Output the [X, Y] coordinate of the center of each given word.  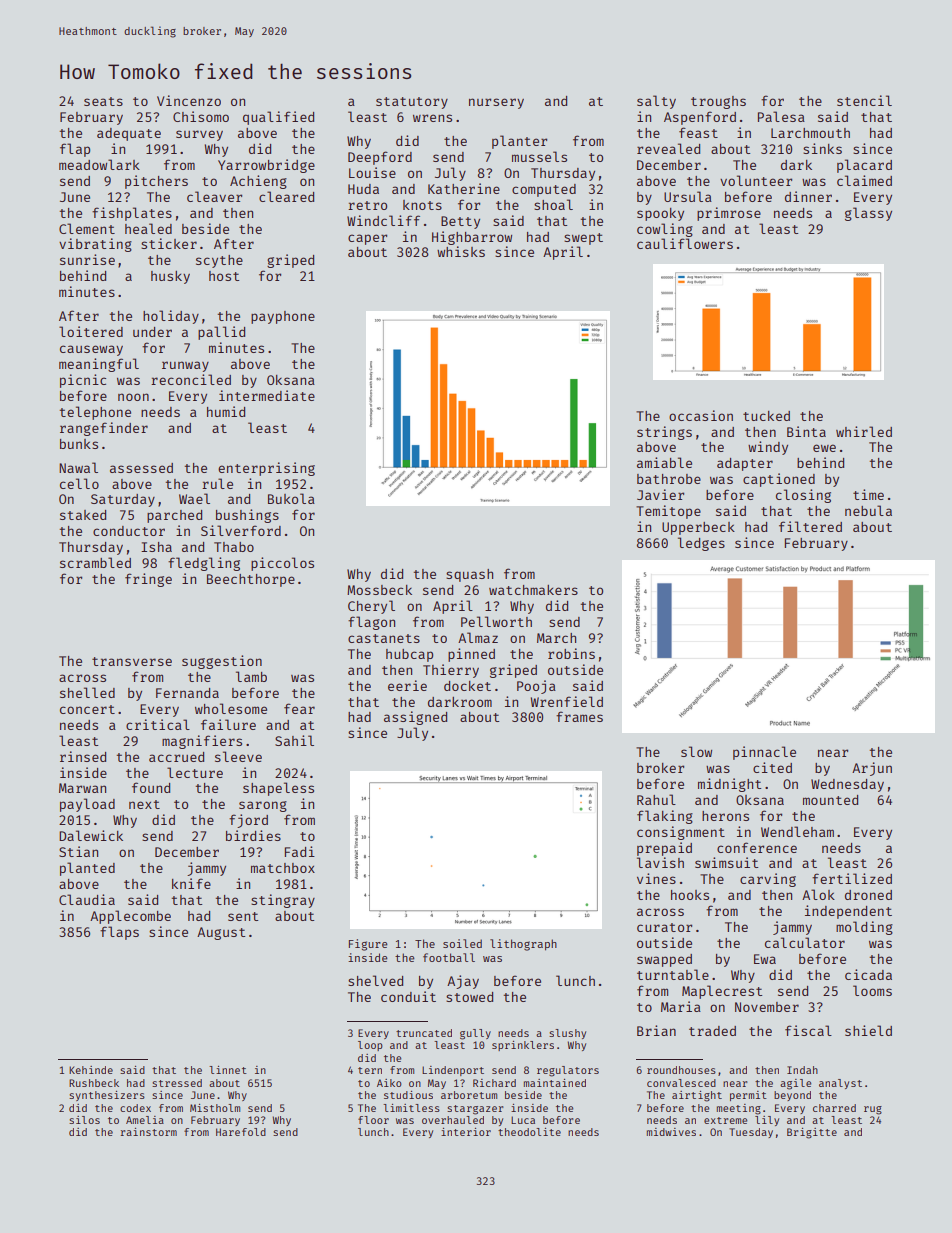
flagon [371, 623]
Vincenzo [189, 100]
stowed [469, 997]
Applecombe [130, 917]
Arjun [872, 769]
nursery [496, 103]
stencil [864, 100]
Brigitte [812, 1133]
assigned [415, 718]
